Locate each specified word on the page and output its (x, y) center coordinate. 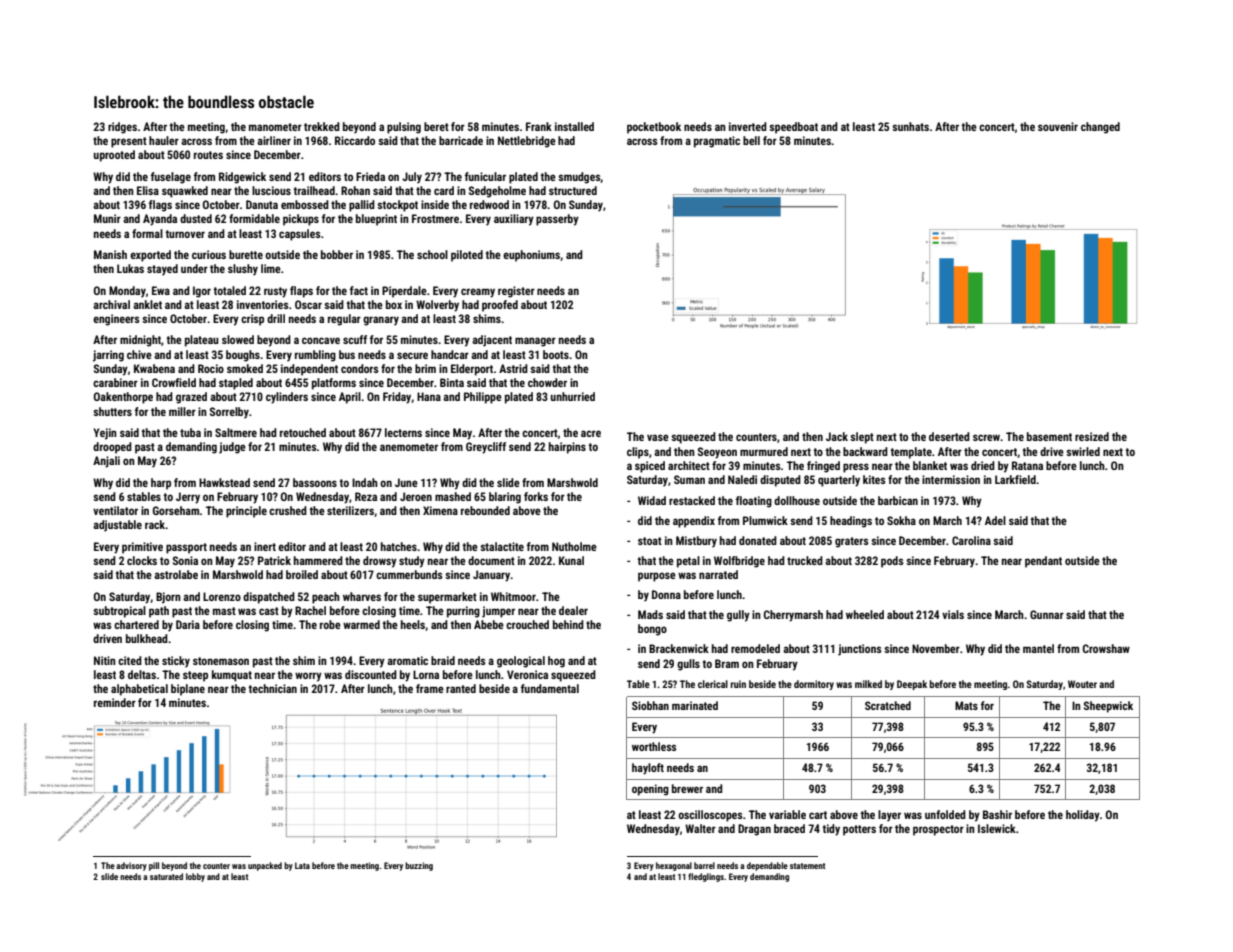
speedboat (793, 128)
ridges (122, 128)
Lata (302, 865)
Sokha (901, 520)
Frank (539, 126)
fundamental (550, 688)
